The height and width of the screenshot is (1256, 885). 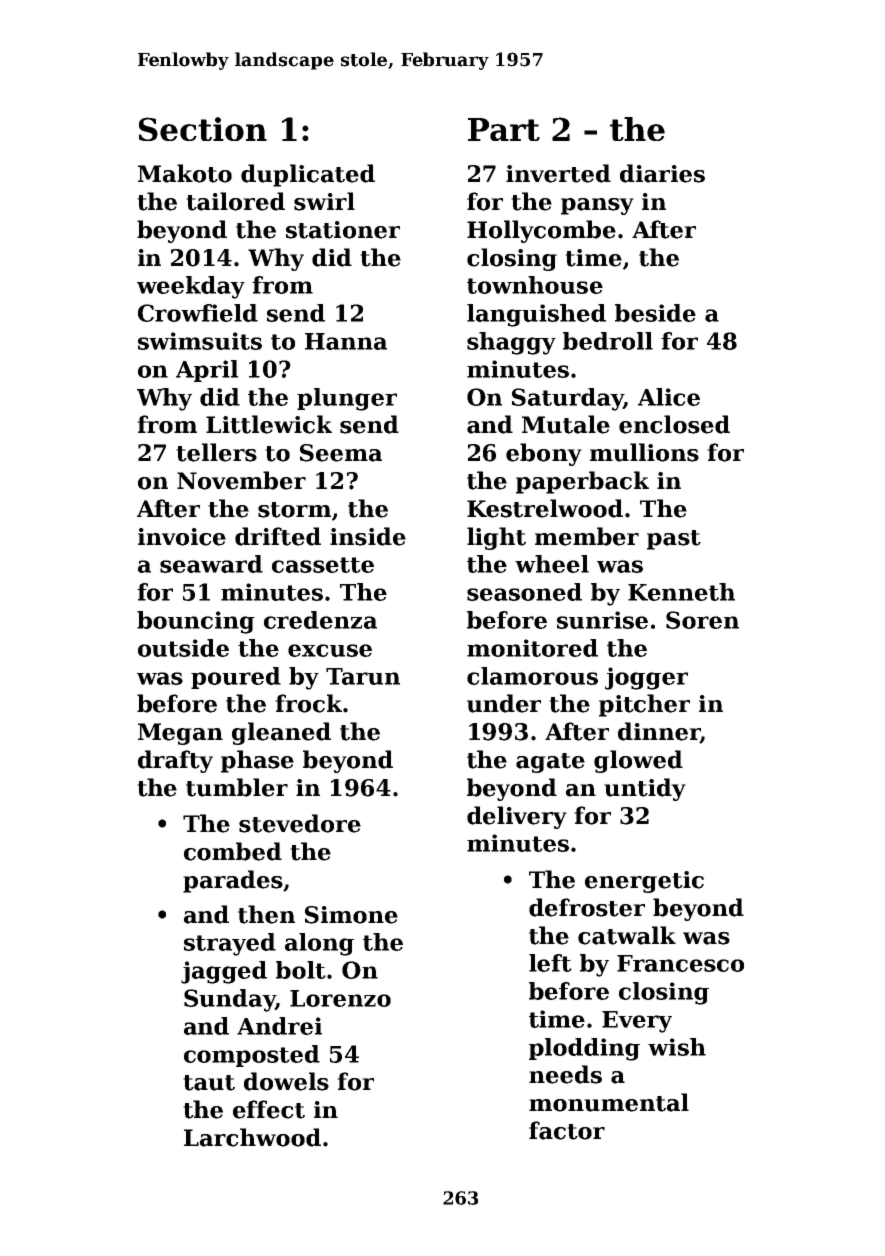 What do you see at coordinates (252, 1137) in the screenshot?
I see `Larchwood` at bounding box center [252, 1137].
